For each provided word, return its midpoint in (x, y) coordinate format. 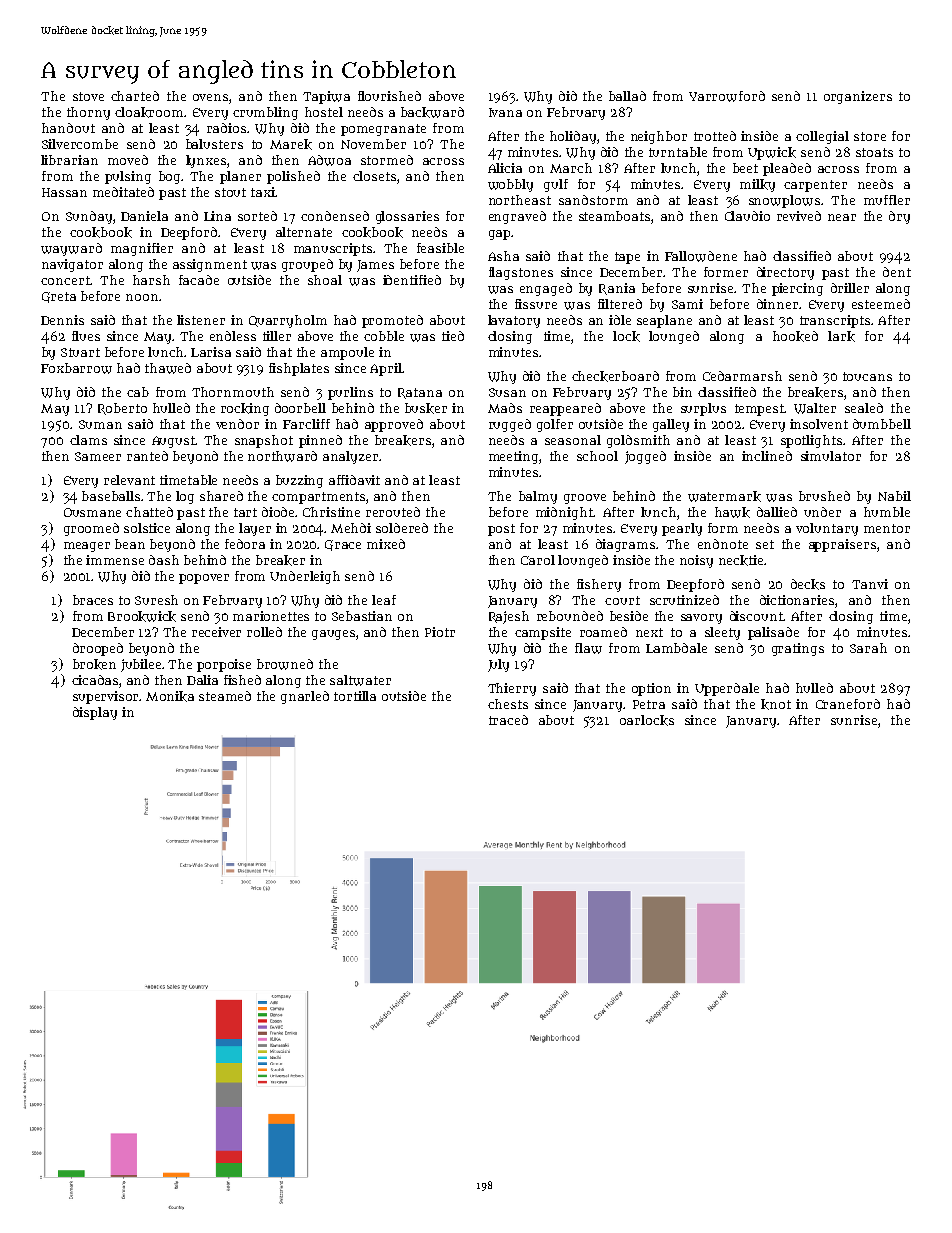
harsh (151, 280)
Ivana (505, 112)
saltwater (360, 680)
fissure (536, 304)
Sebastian (362, 616)
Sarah (868, 648)
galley (671, 425)
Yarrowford (727, 96)
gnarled (305, 697)
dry (899, 217)
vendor (237, 424)
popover (204, 579)
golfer (555, 425)
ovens (210, 97)
